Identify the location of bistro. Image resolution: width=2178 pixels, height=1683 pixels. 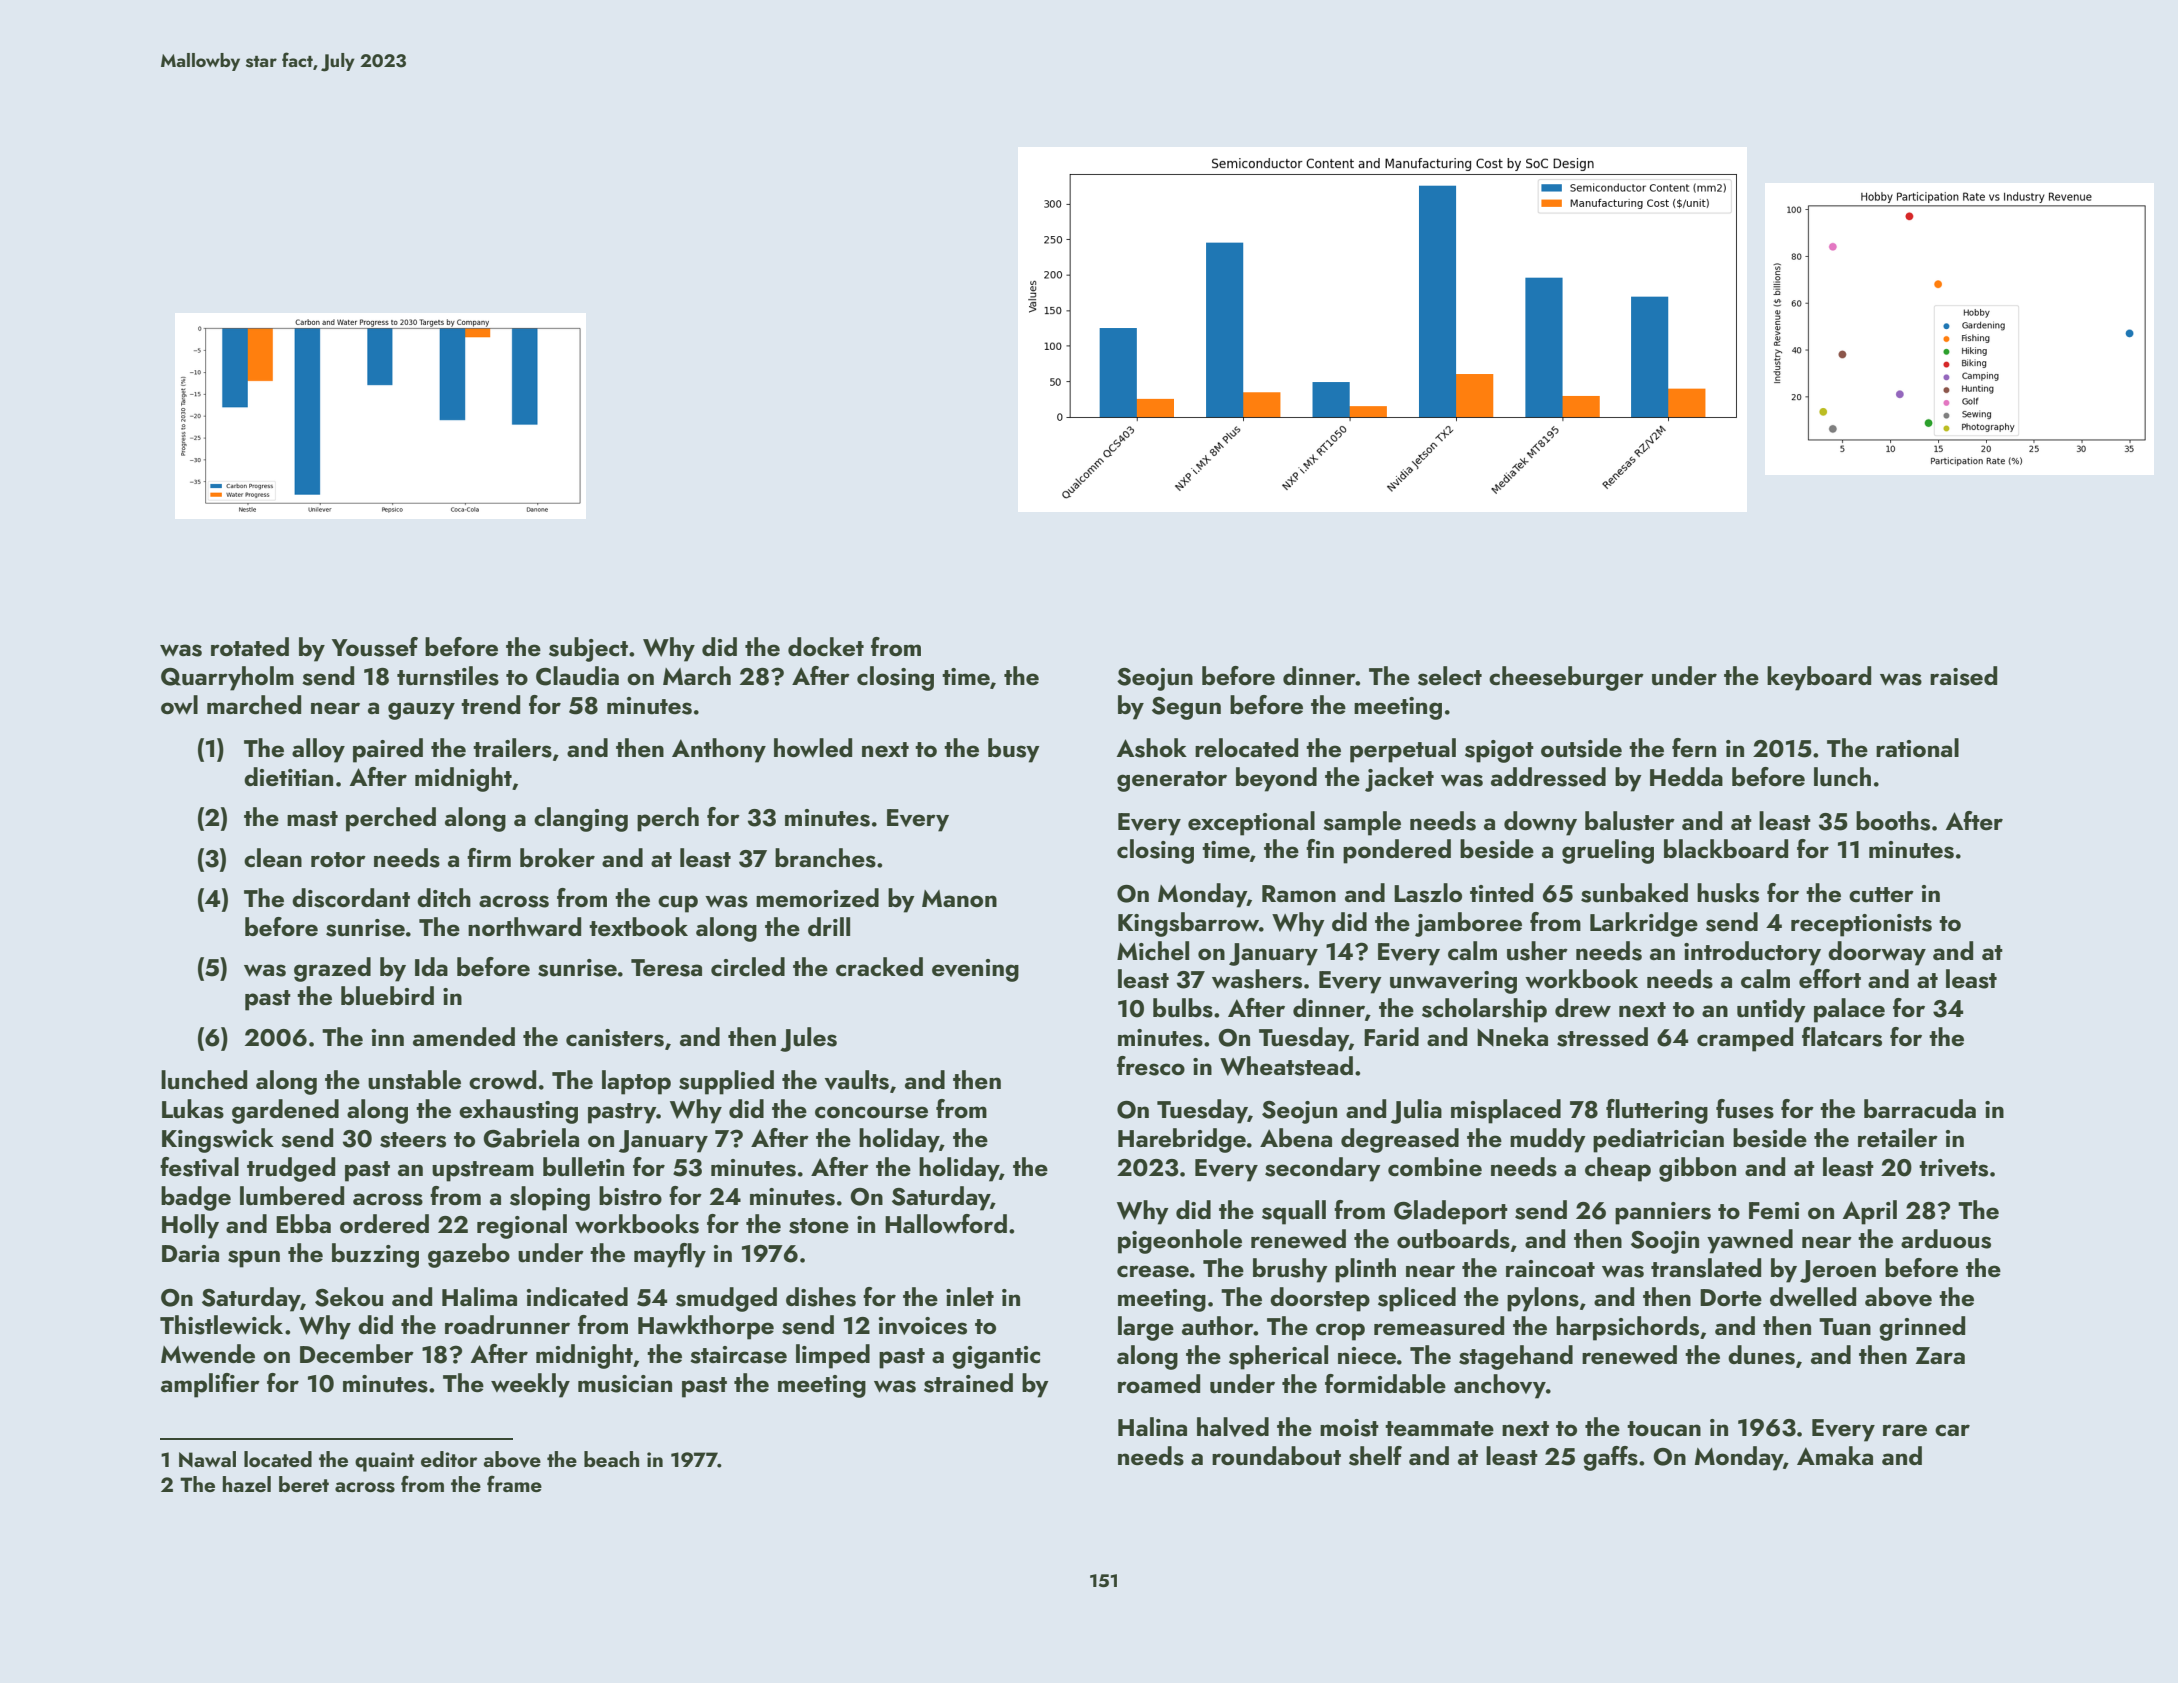
(630, 1196).
